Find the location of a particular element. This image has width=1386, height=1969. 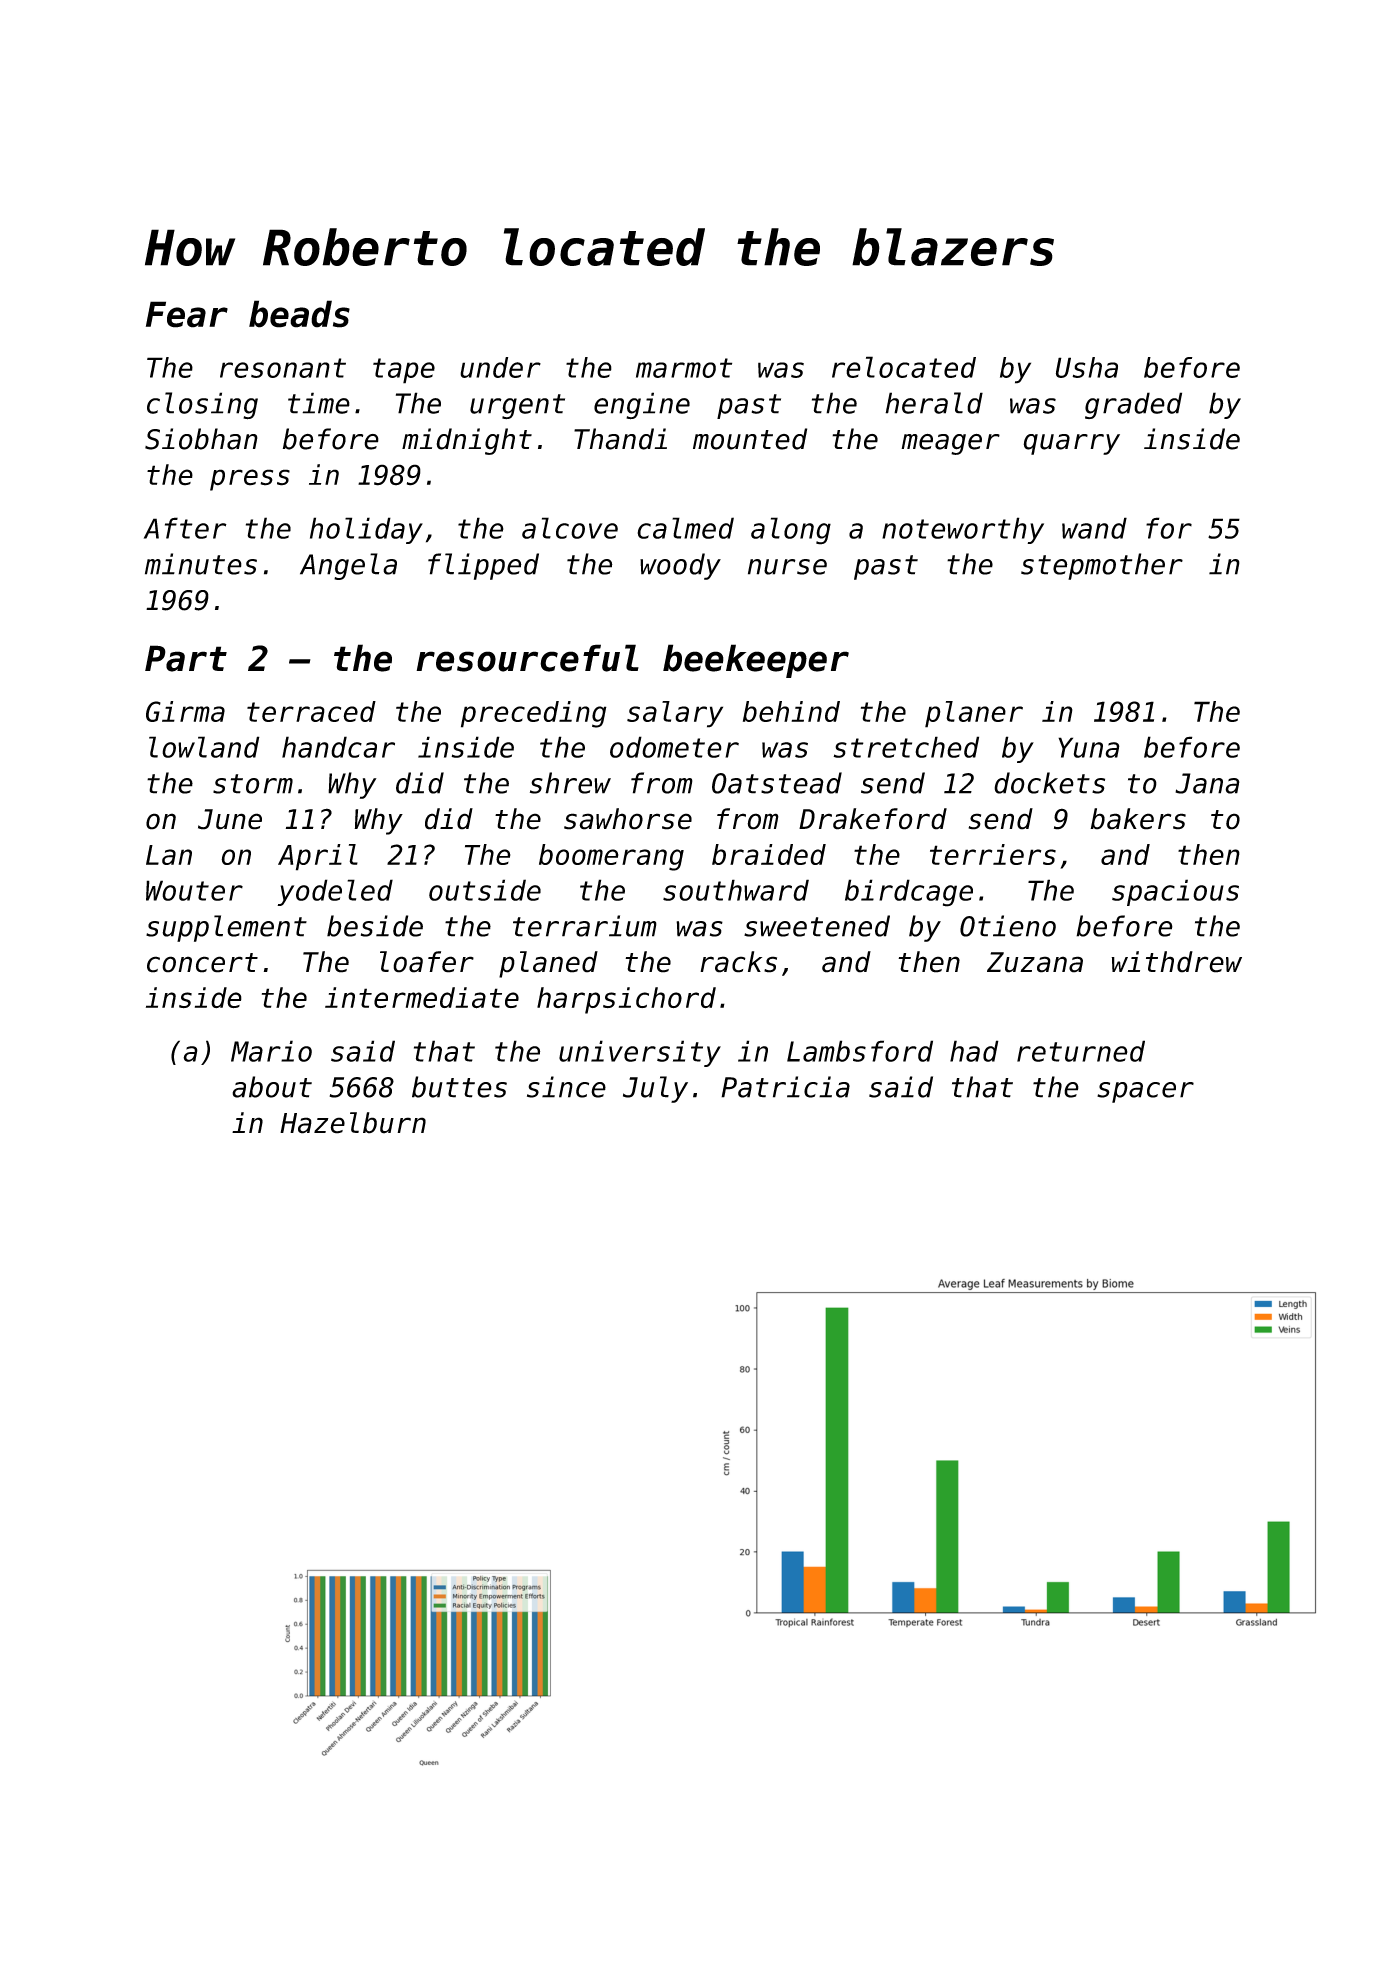

midnight is located at coordinates (467, 441).
